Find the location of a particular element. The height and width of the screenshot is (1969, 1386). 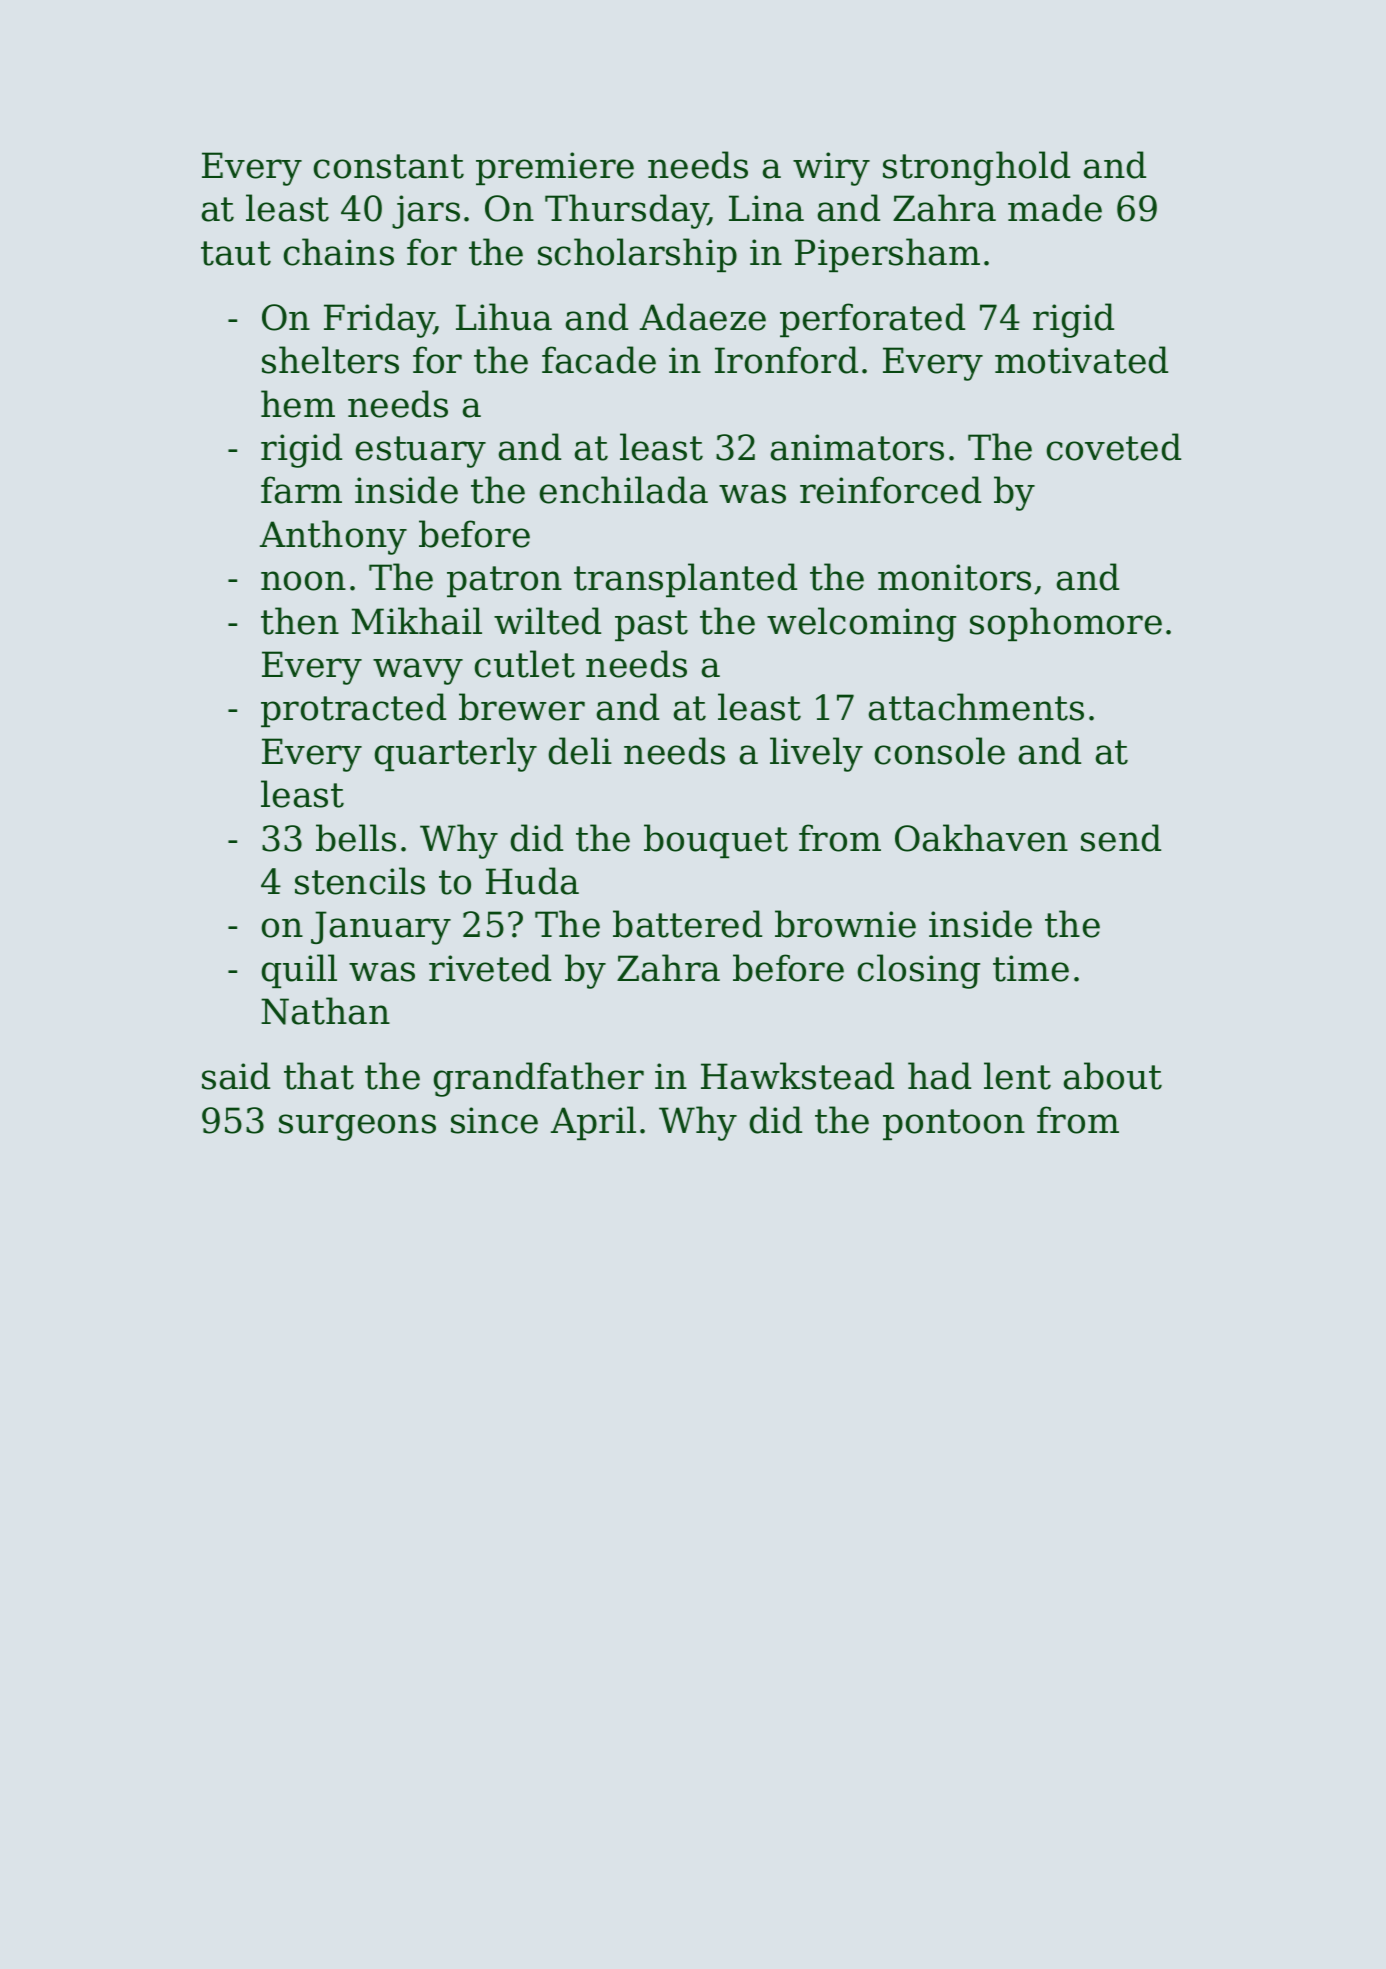

lively is located at coordinates (816, 754).
